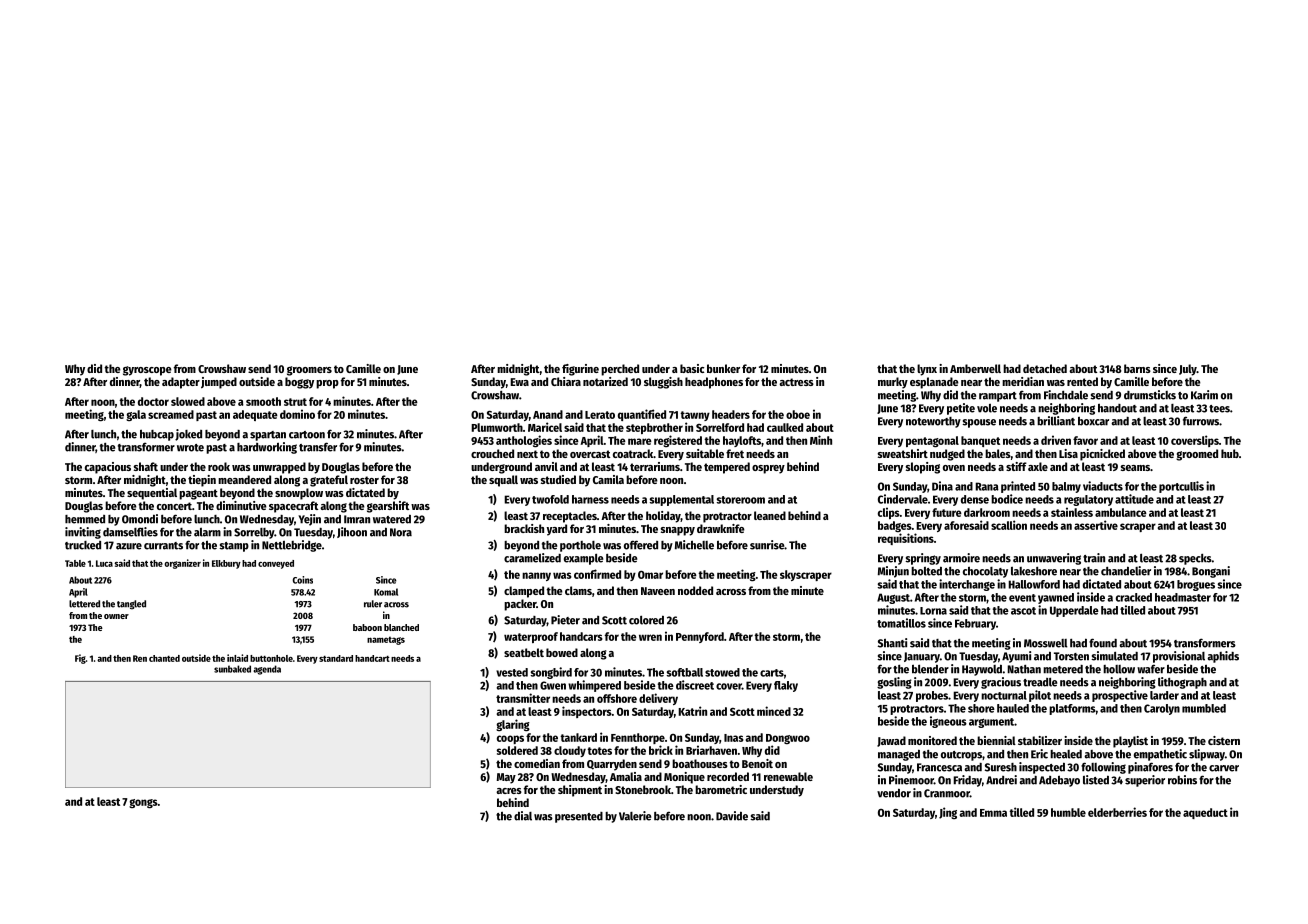 The width and height of the screenshot is (1308, 924). What do you see at coordinates (590, 499) in the screenshot?
I see `harness` at bounding box center [590, 499].
